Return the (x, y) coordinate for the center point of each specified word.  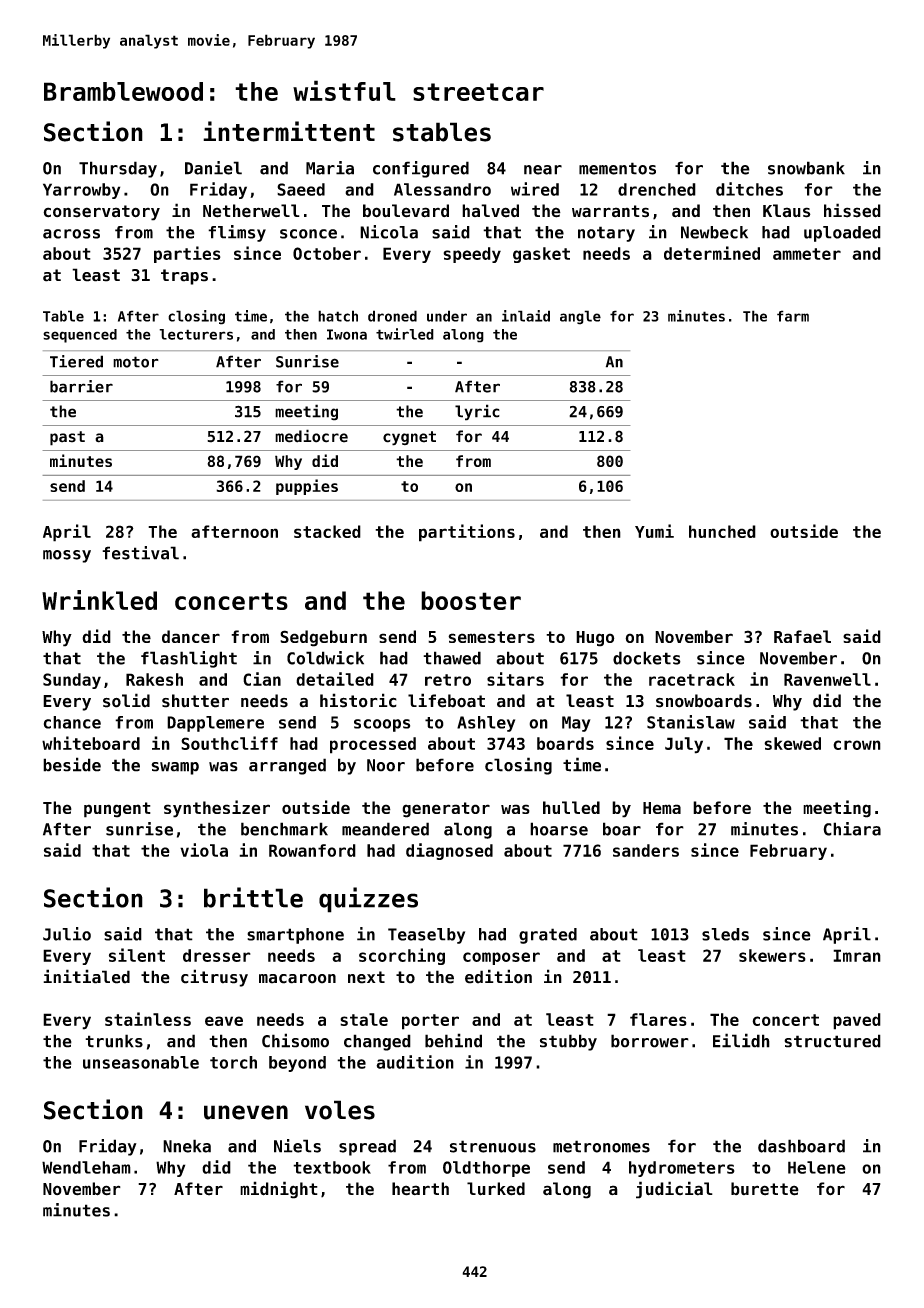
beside (72, 764)
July (684, 745)
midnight (279, 1190)
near (543, 170)
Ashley (486, 724)
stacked (327, 531)
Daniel (213, 168)
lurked (496, 1189)
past (67, 438)
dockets (647, 658)
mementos (617, 168)
